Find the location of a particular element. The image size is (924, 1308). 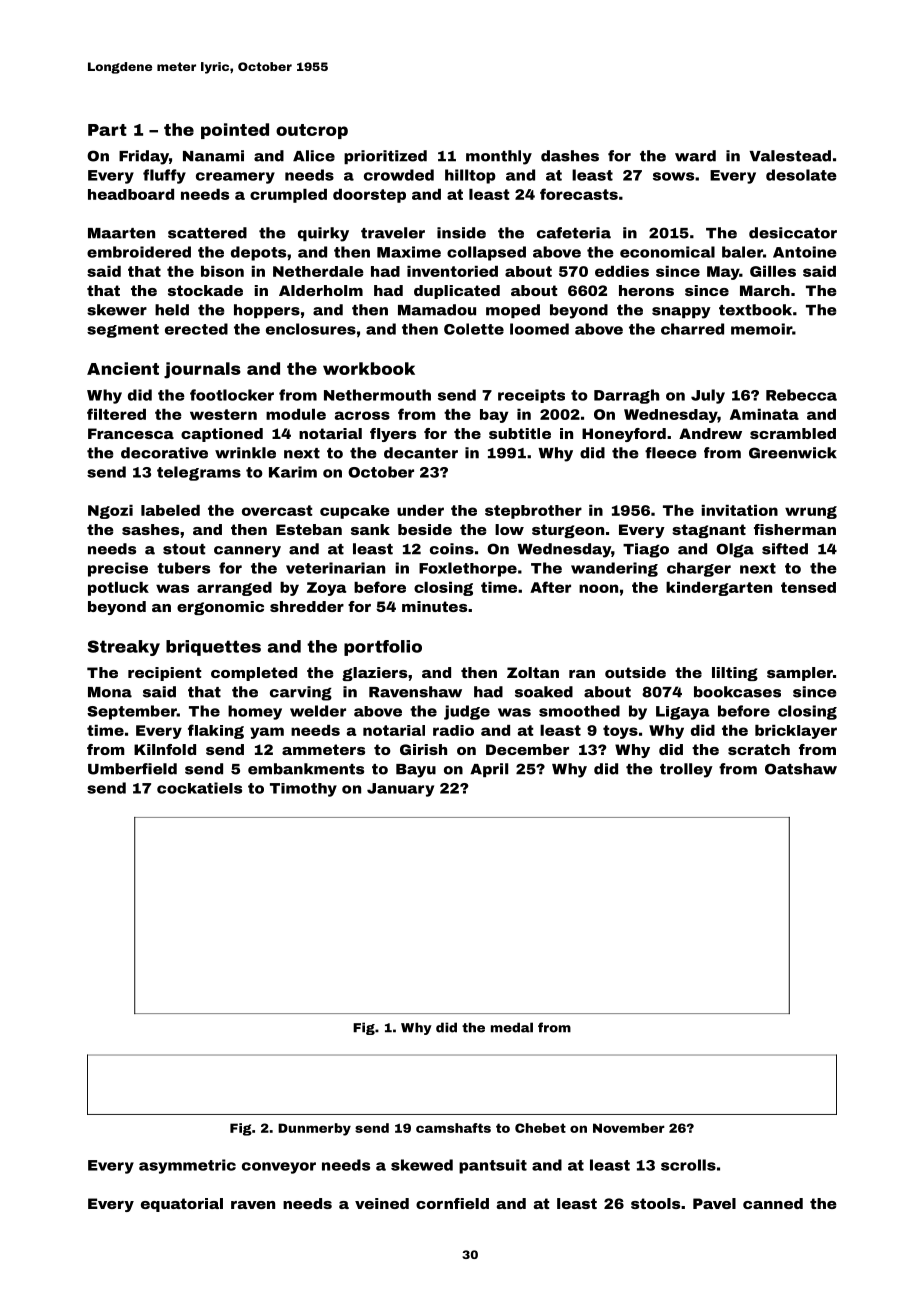

monthly is located at coordinates (499, 157).
